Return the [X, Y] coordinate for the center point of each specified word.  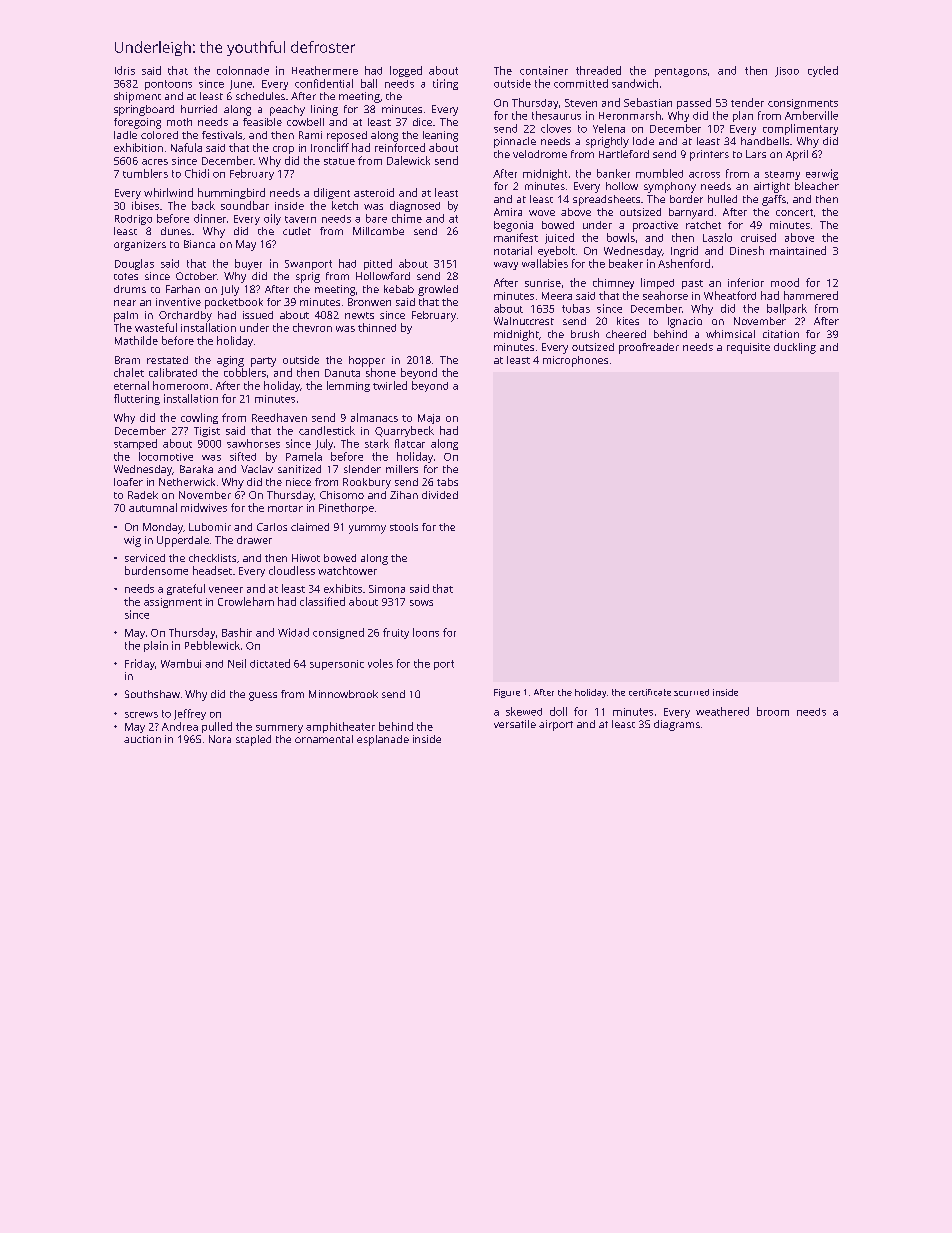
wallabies [545, 263]
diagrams [677, 725]
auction [142, 739]
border [686, 199]
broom [773, 711]
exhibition [138, 147]
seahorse [665, 295]
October [196, 276]
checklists [212, 558]
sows [421, 603]
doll [558, 711]
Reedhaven [279, 417]
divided [440, 495]
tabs [447, 482]
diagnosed [415, 206]
